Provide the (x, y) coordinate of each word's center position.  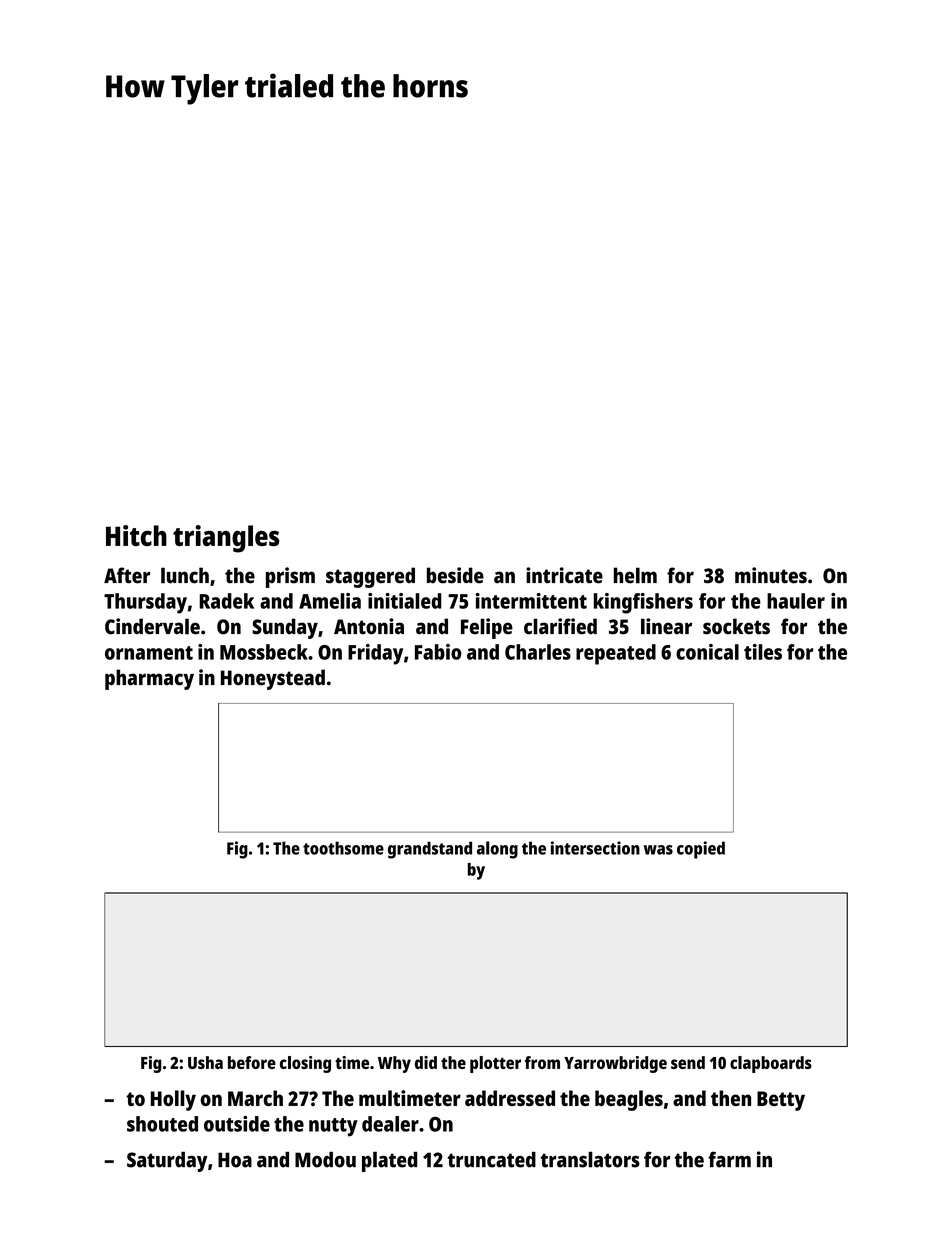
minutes (771, 575)
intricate (564, 575)
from (542, 1062)
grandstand (430, 850)
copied (701, 850)
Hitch (136, 535)
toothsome (343, 848)
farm (729, 1159)
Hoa (235, 1160)
